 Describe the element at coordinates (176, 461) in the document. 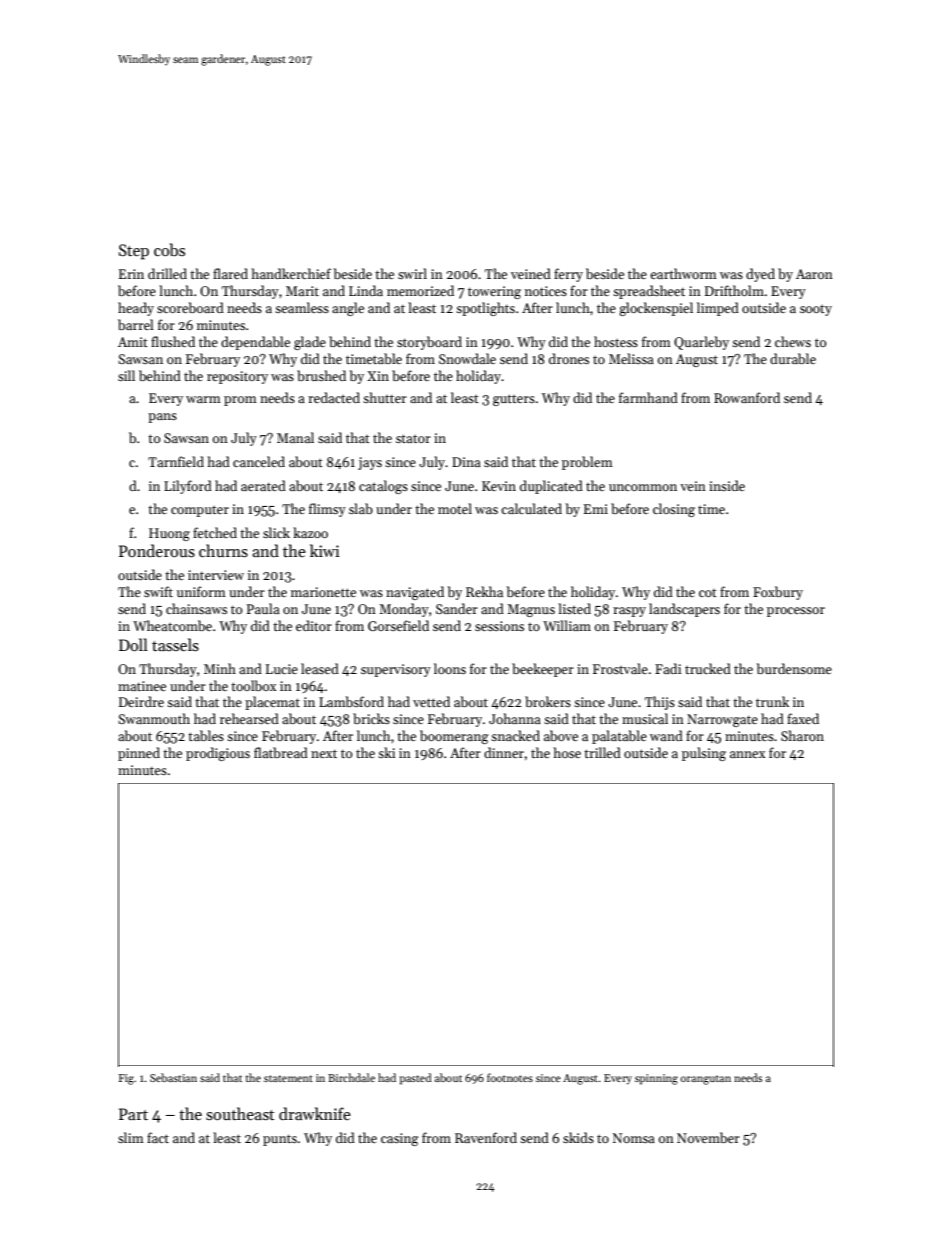

I see `Tarnfield` at that location.
